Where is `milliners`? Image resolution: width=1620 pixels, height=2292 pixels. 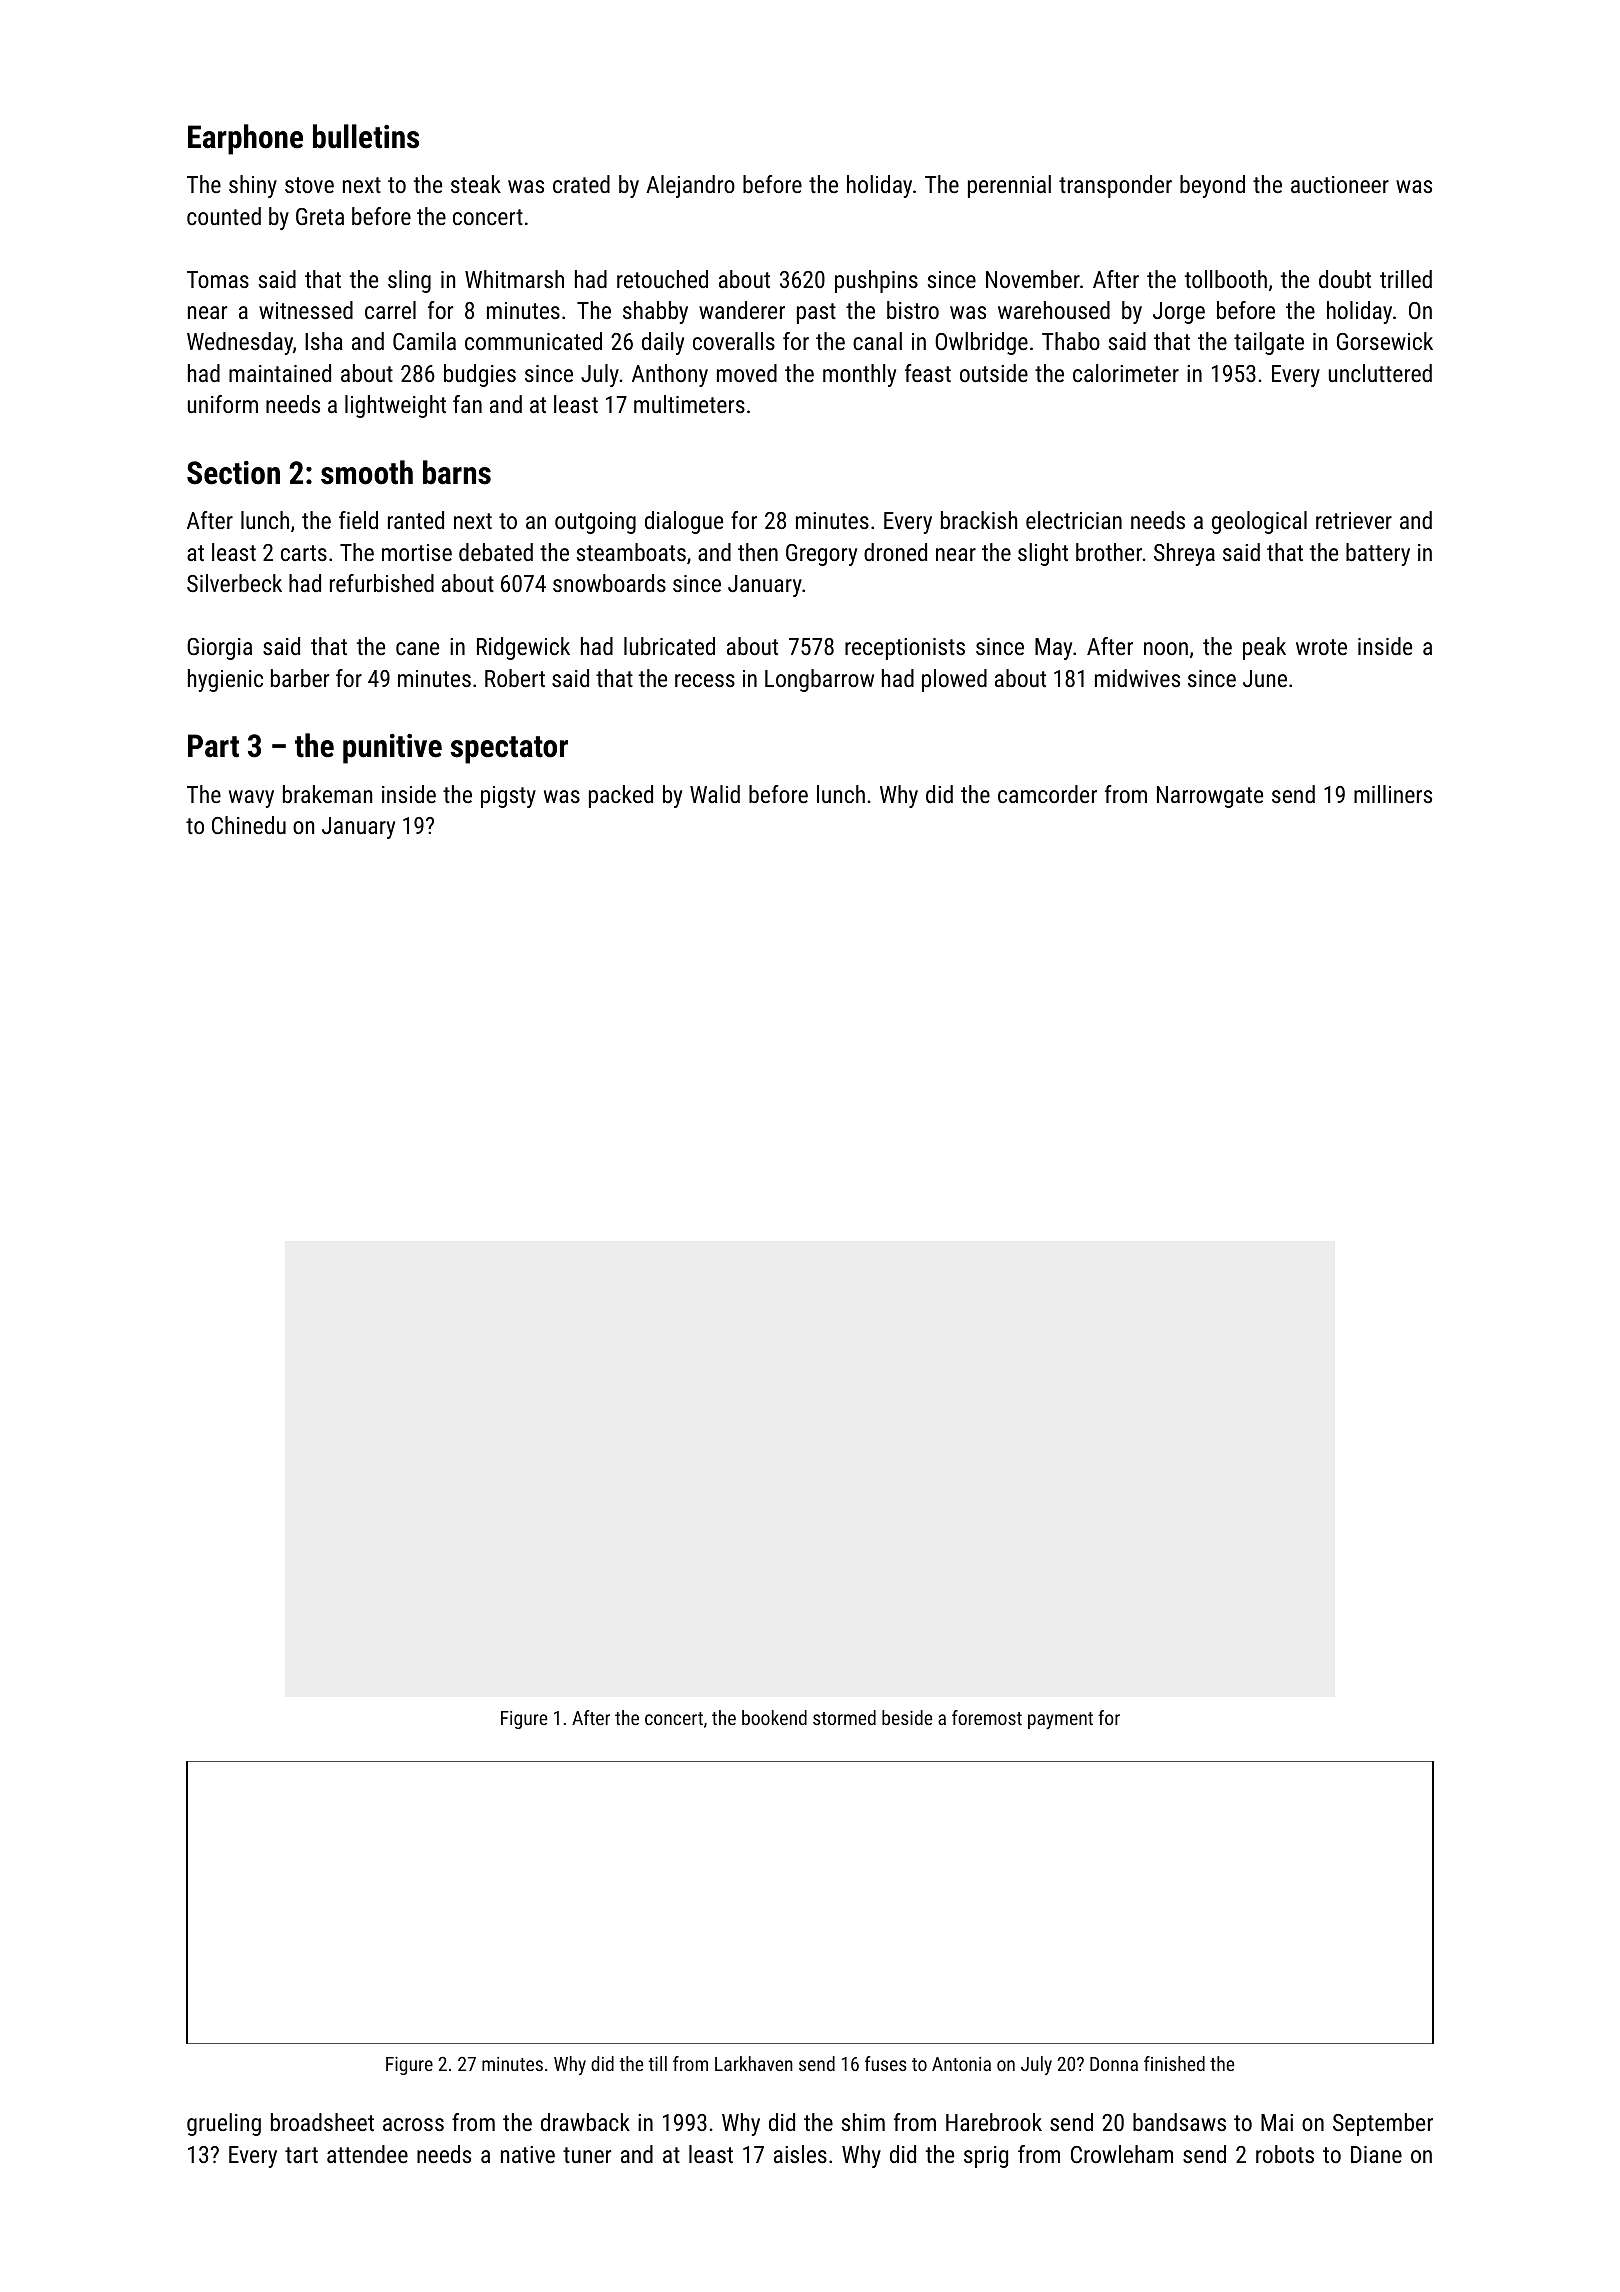
milliners is located at coordinates (1393, 794).
